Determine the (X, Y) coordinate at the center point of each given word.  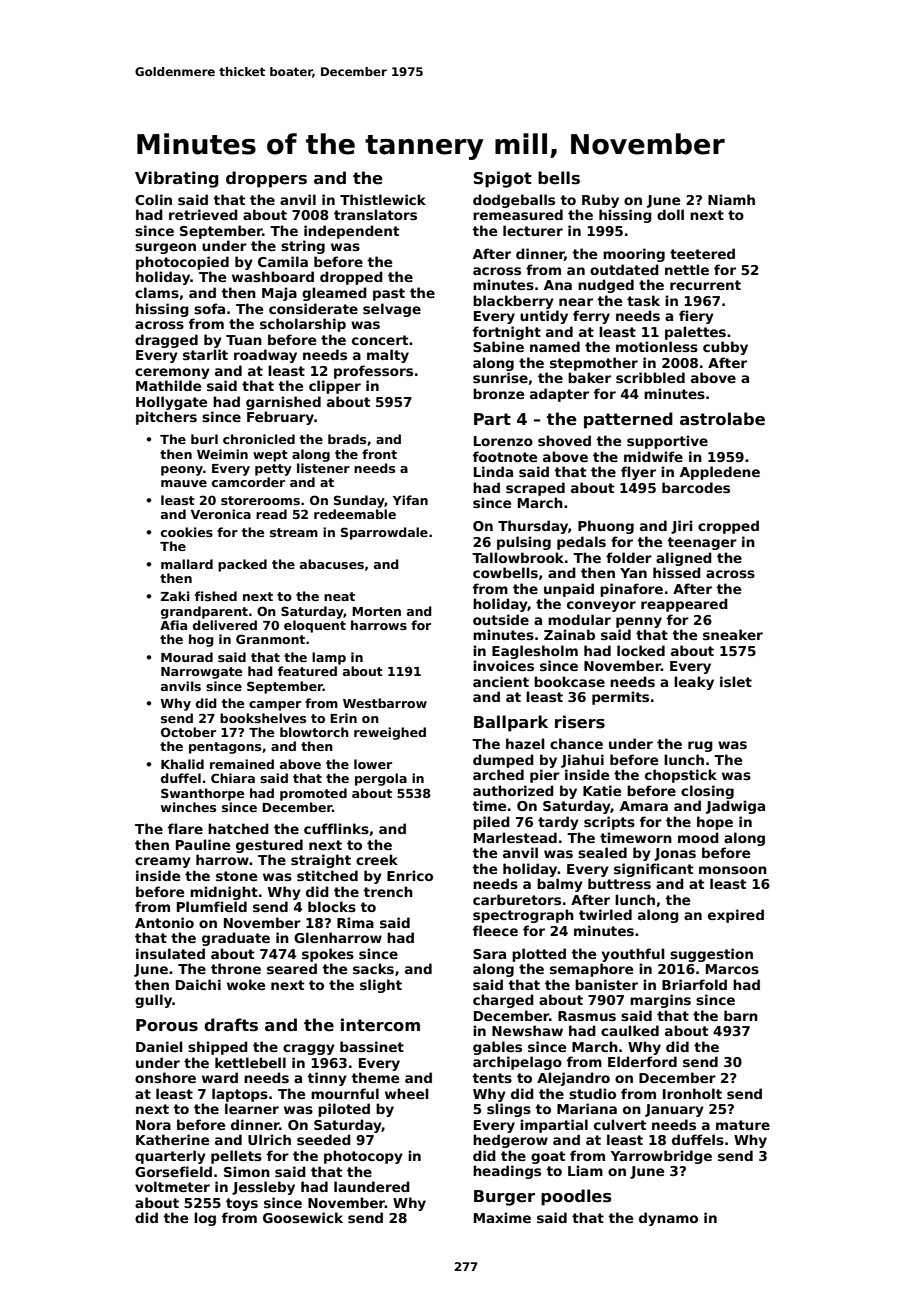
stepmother (594, 364)
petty (273, 470)
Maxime (502, 1217)
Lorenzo (503, 441)
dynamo (668, 1219)
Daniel (159, 1046)
